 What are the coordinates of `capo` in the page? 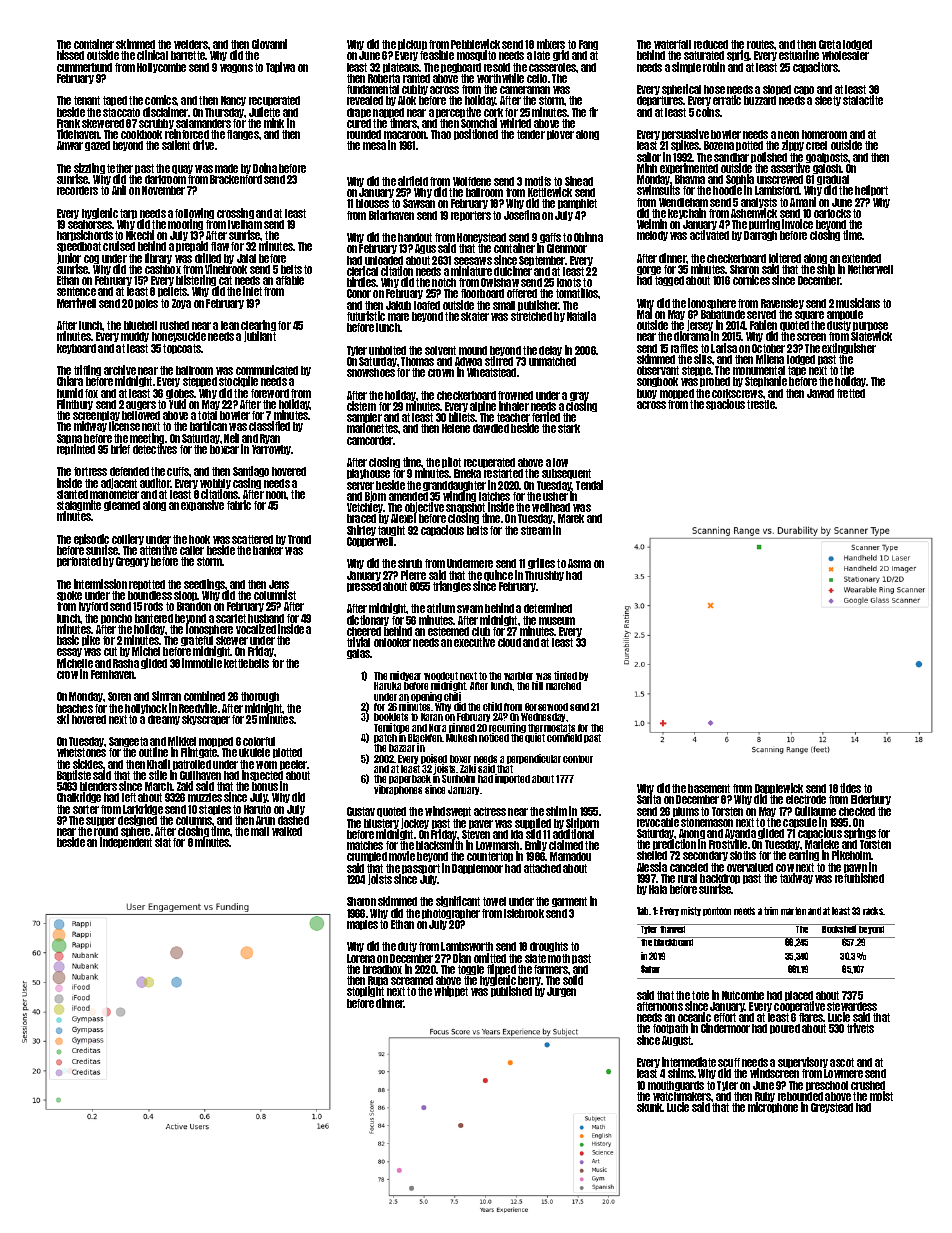 It's located at (804, 90).
